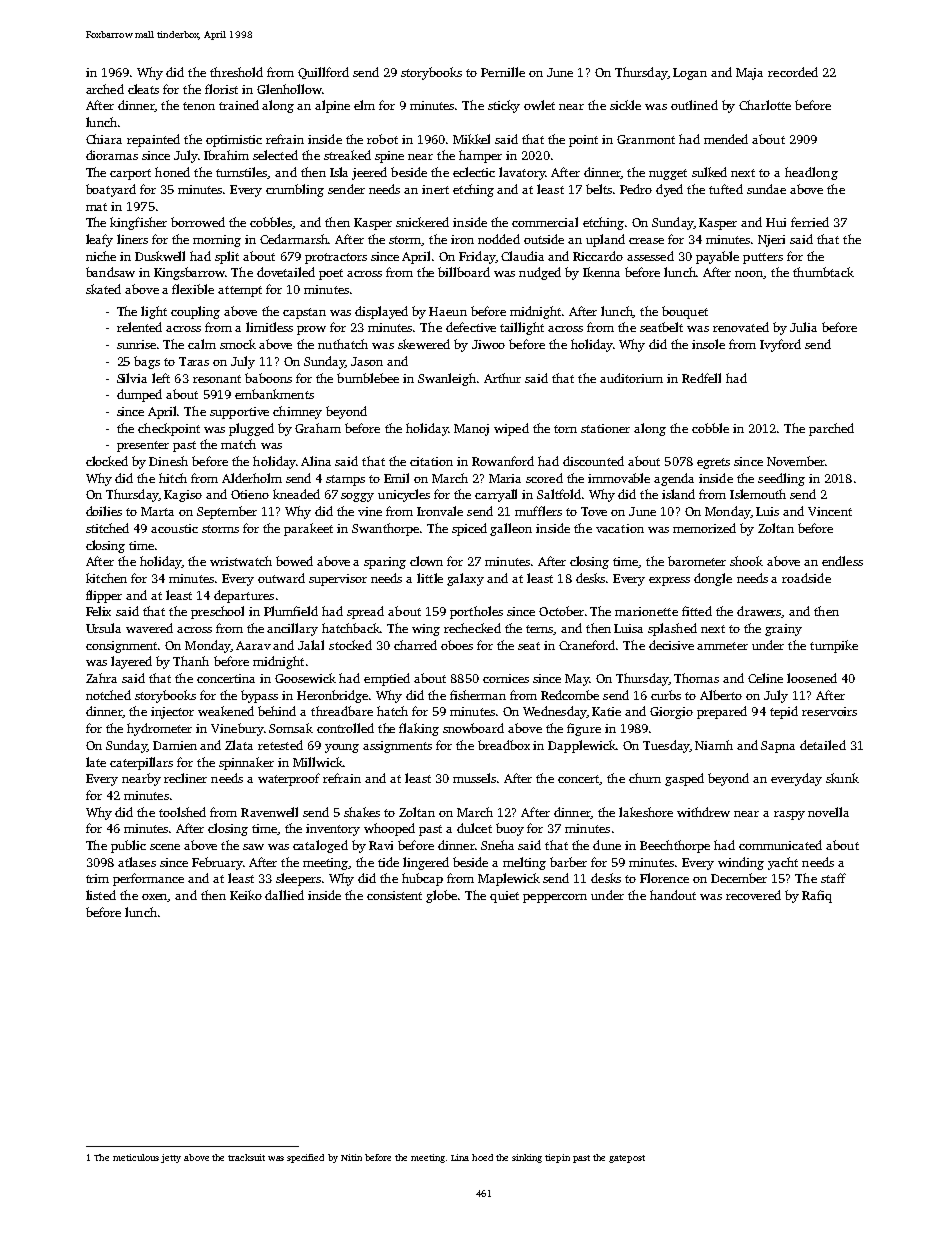 This page has width=952, height=1233. Describe the element at coordinates (780, 345) in the page. I see `Ivyford` at that location.
